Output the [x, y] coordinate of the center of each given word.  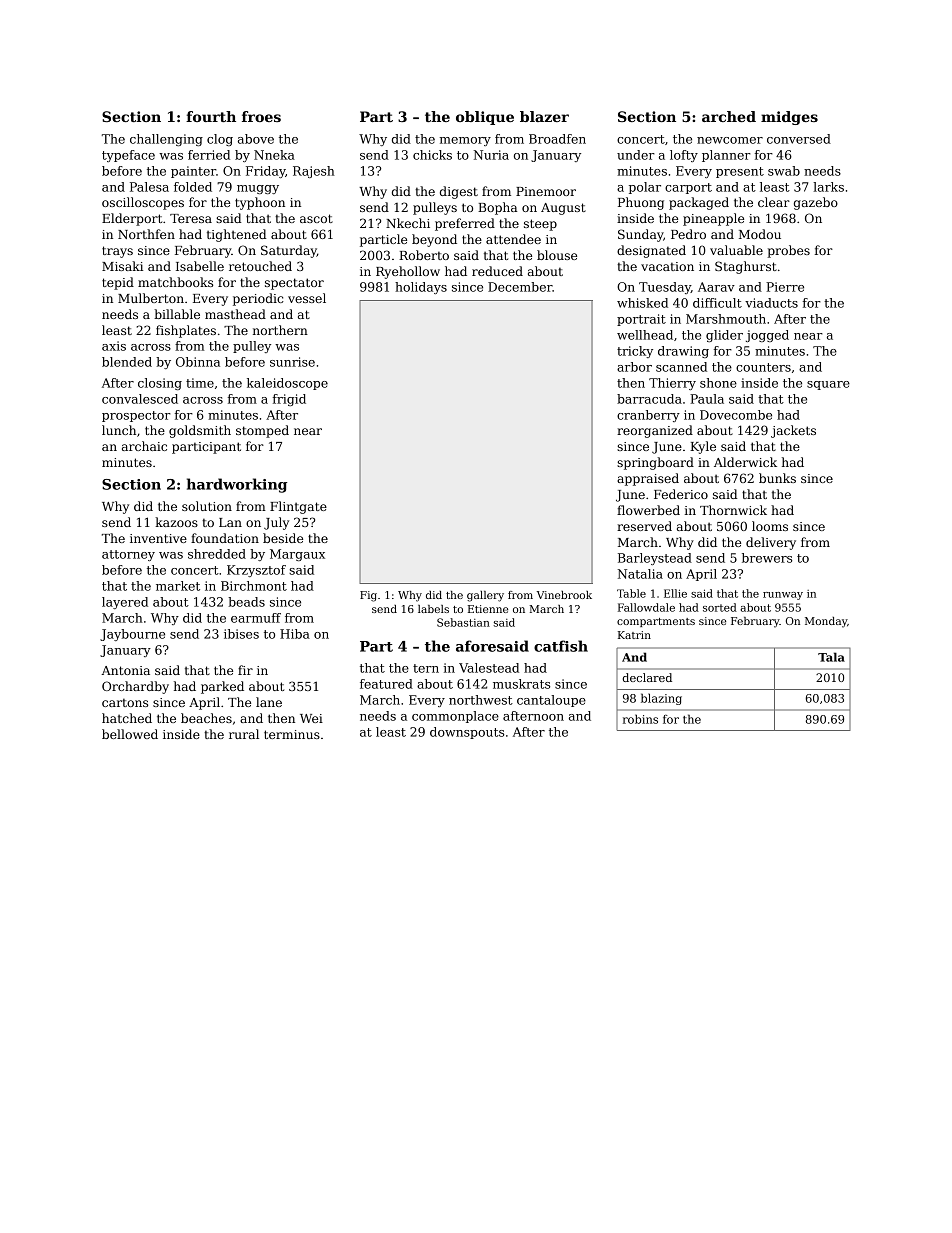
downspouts [467, 733]
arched [729, 116]
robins [640, 719]
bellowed [130, 734]
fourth [211, 116]
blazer [544, 116]
